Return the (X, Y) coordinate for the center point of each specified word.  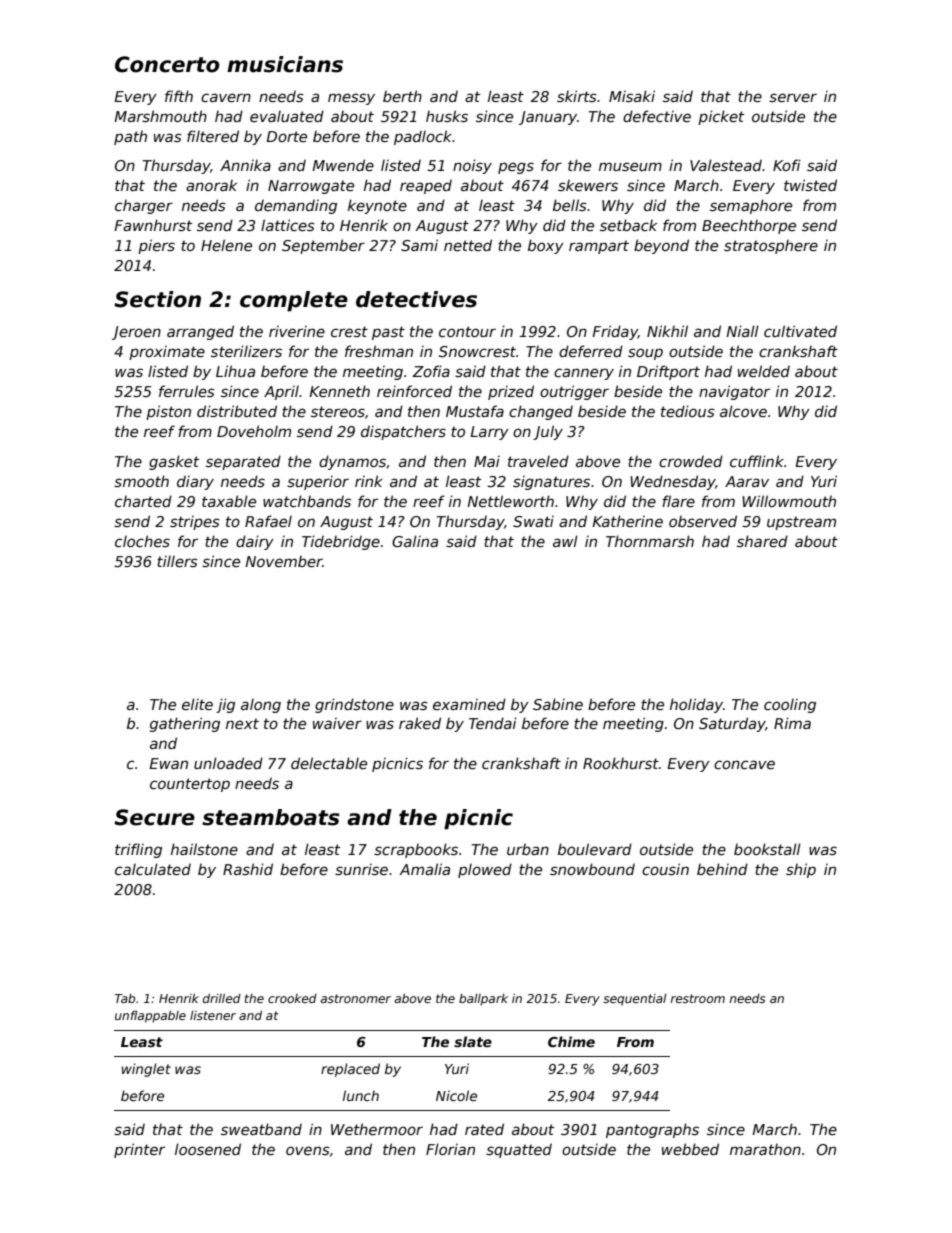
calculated (153, 869)
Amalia (424, 869)
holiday (696, 705)
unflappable (150, 1016)
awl (565, 541)
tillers (177, 561)
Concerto (167, 64)
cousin (665, 869)
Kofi (787, 165)
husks (447, 116)
